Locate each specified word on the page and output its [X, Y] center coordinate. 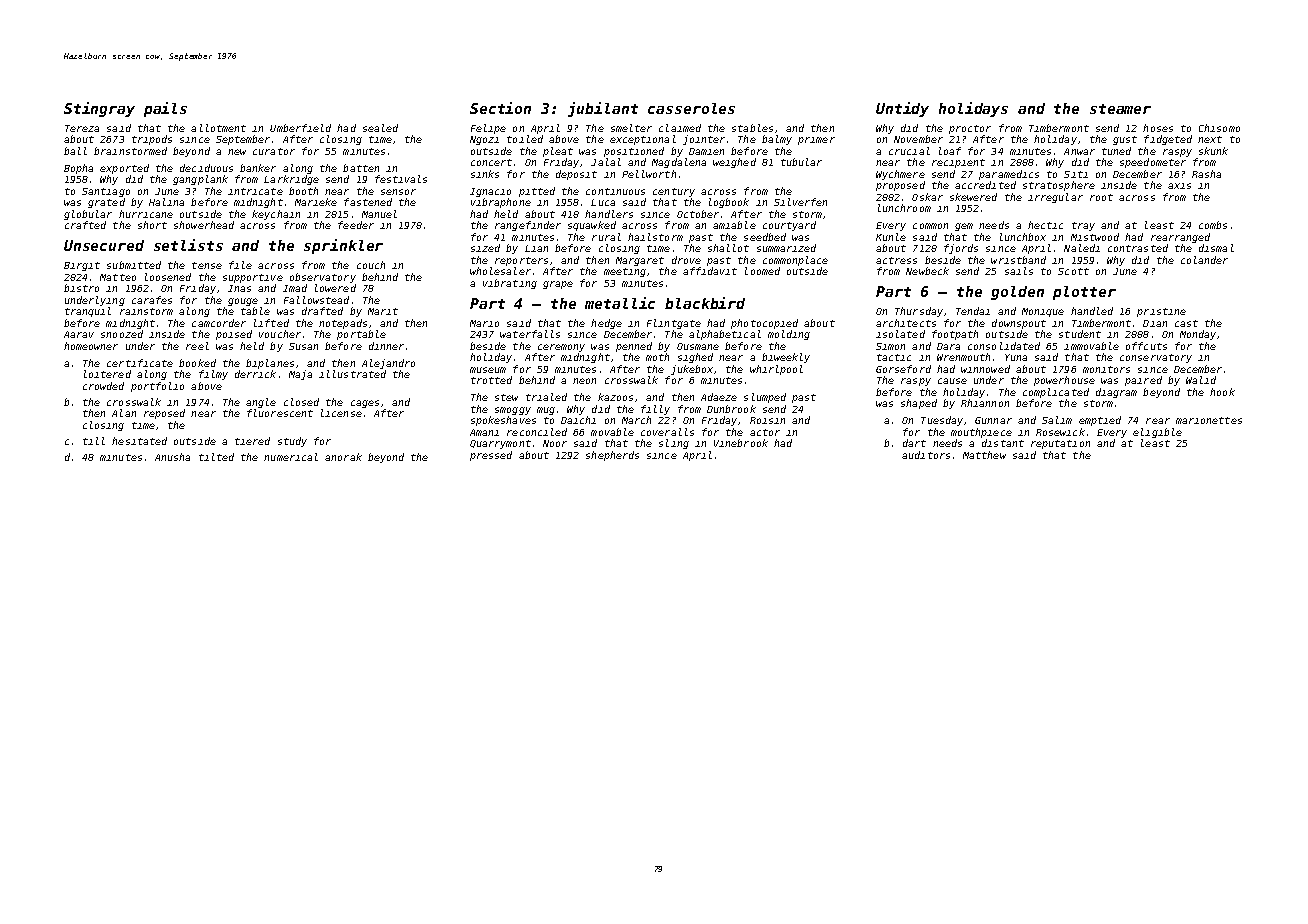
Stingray [99, 109]
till [94, 441]
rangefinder [528, 226]
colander [1204, 260]
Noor [555, 443]
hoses [1158, 128]
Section [500, 108]
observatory [323, 278]
